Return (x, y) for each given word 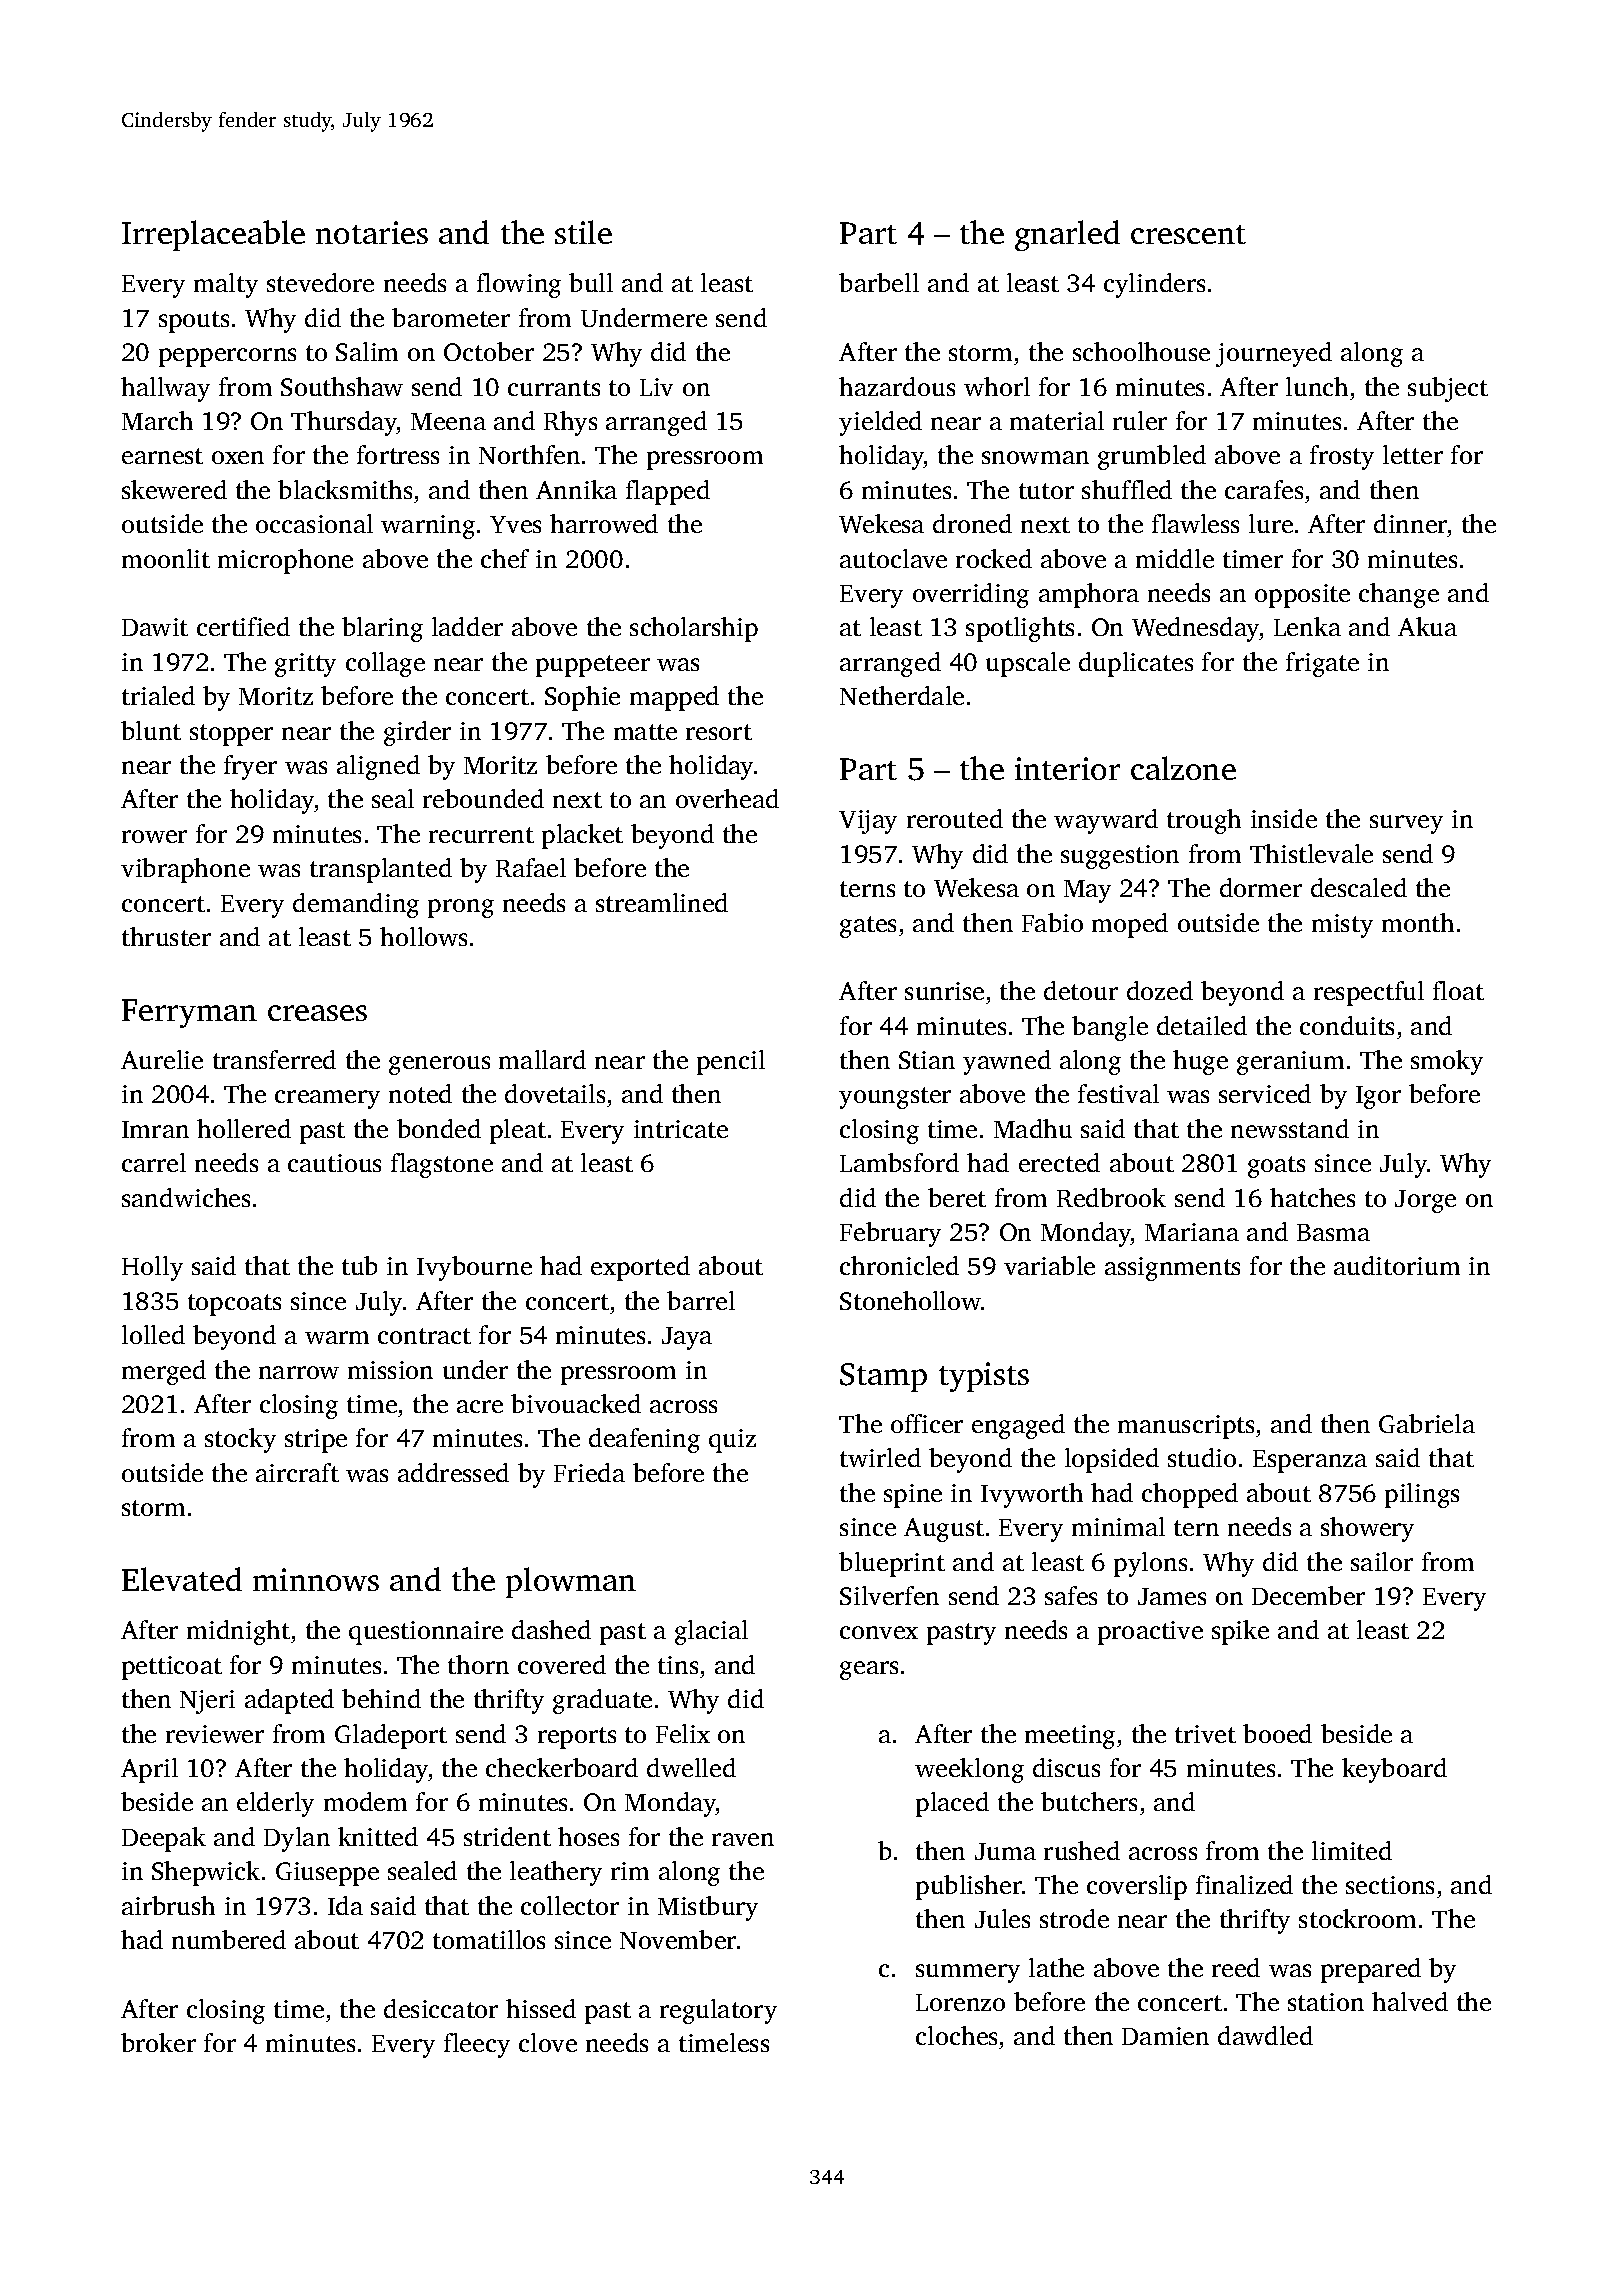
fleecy (477, 2045)
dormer (1261, 887)
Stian (927, 1060)
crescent (1188, 234)
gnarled (1067, 235)
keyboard (1394, 1770)
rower (154, 836)
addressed (453, 1472)
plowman (571, 1582)
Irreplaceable (213, 235)
